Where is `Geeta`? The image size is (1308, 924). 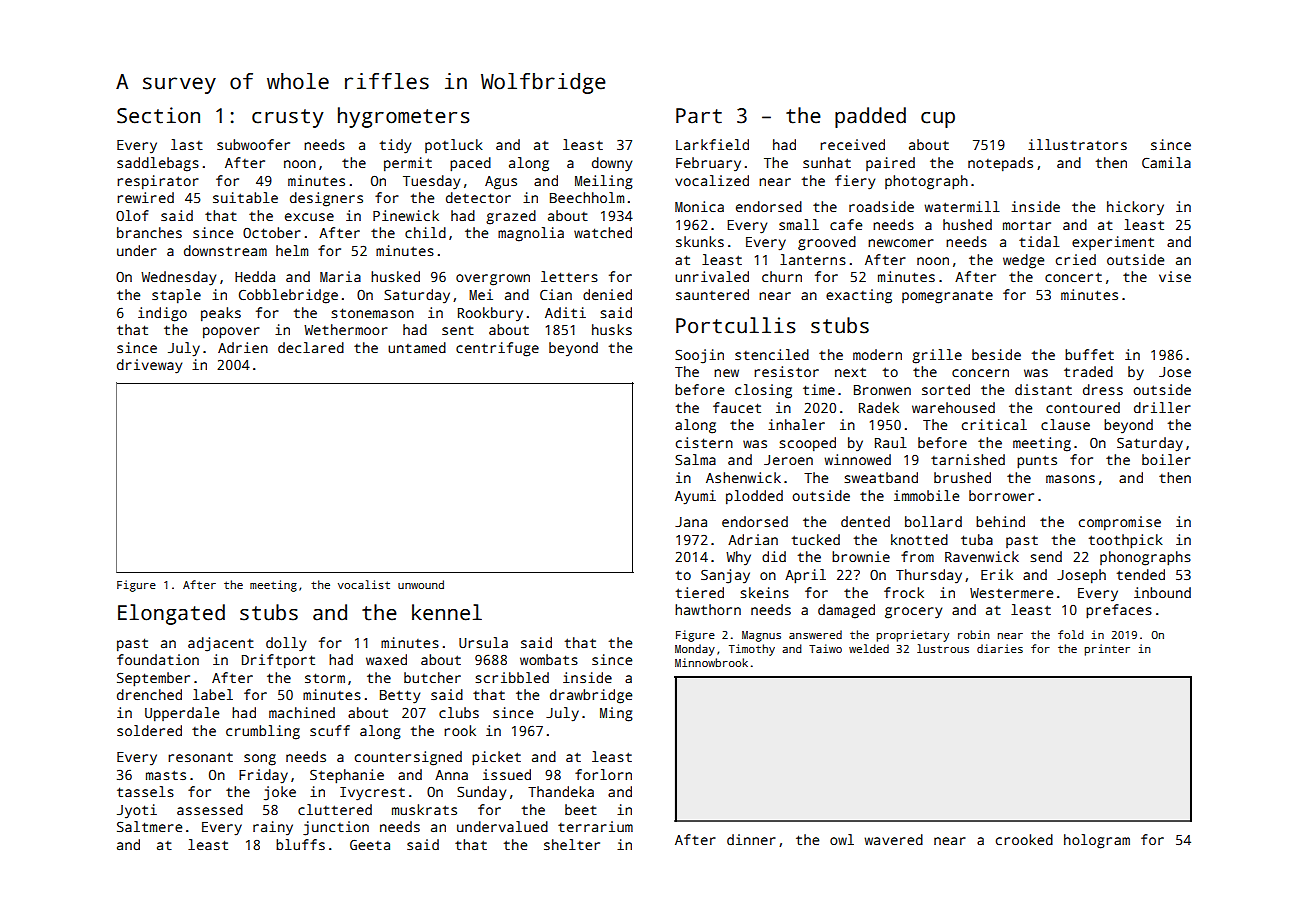 Geeta is located at coordinates (370, 844).
